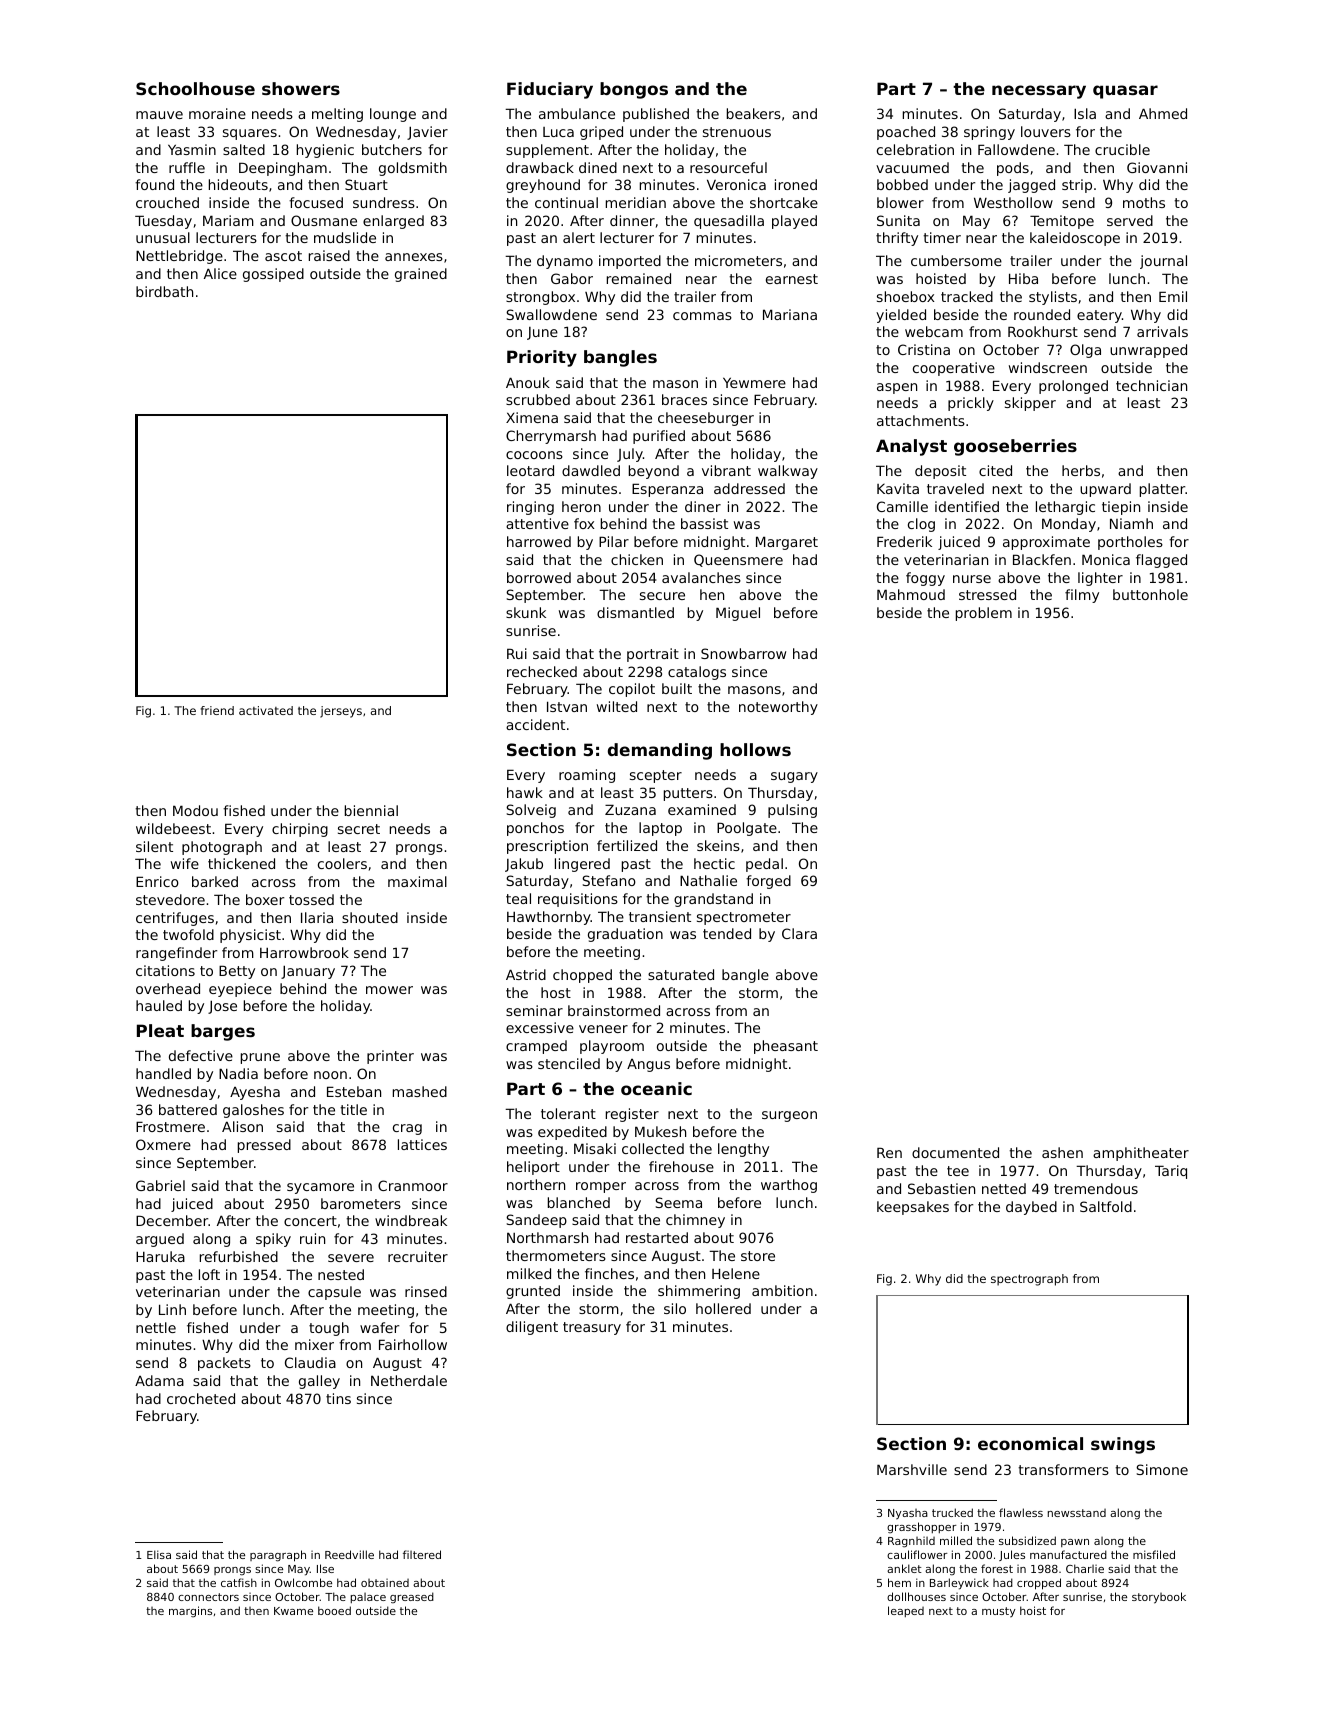 This screenshot has width=1324, height=1714. Describe the element at coordinates (906, 1611) in the screenshot. I see `leaped` at that location.
